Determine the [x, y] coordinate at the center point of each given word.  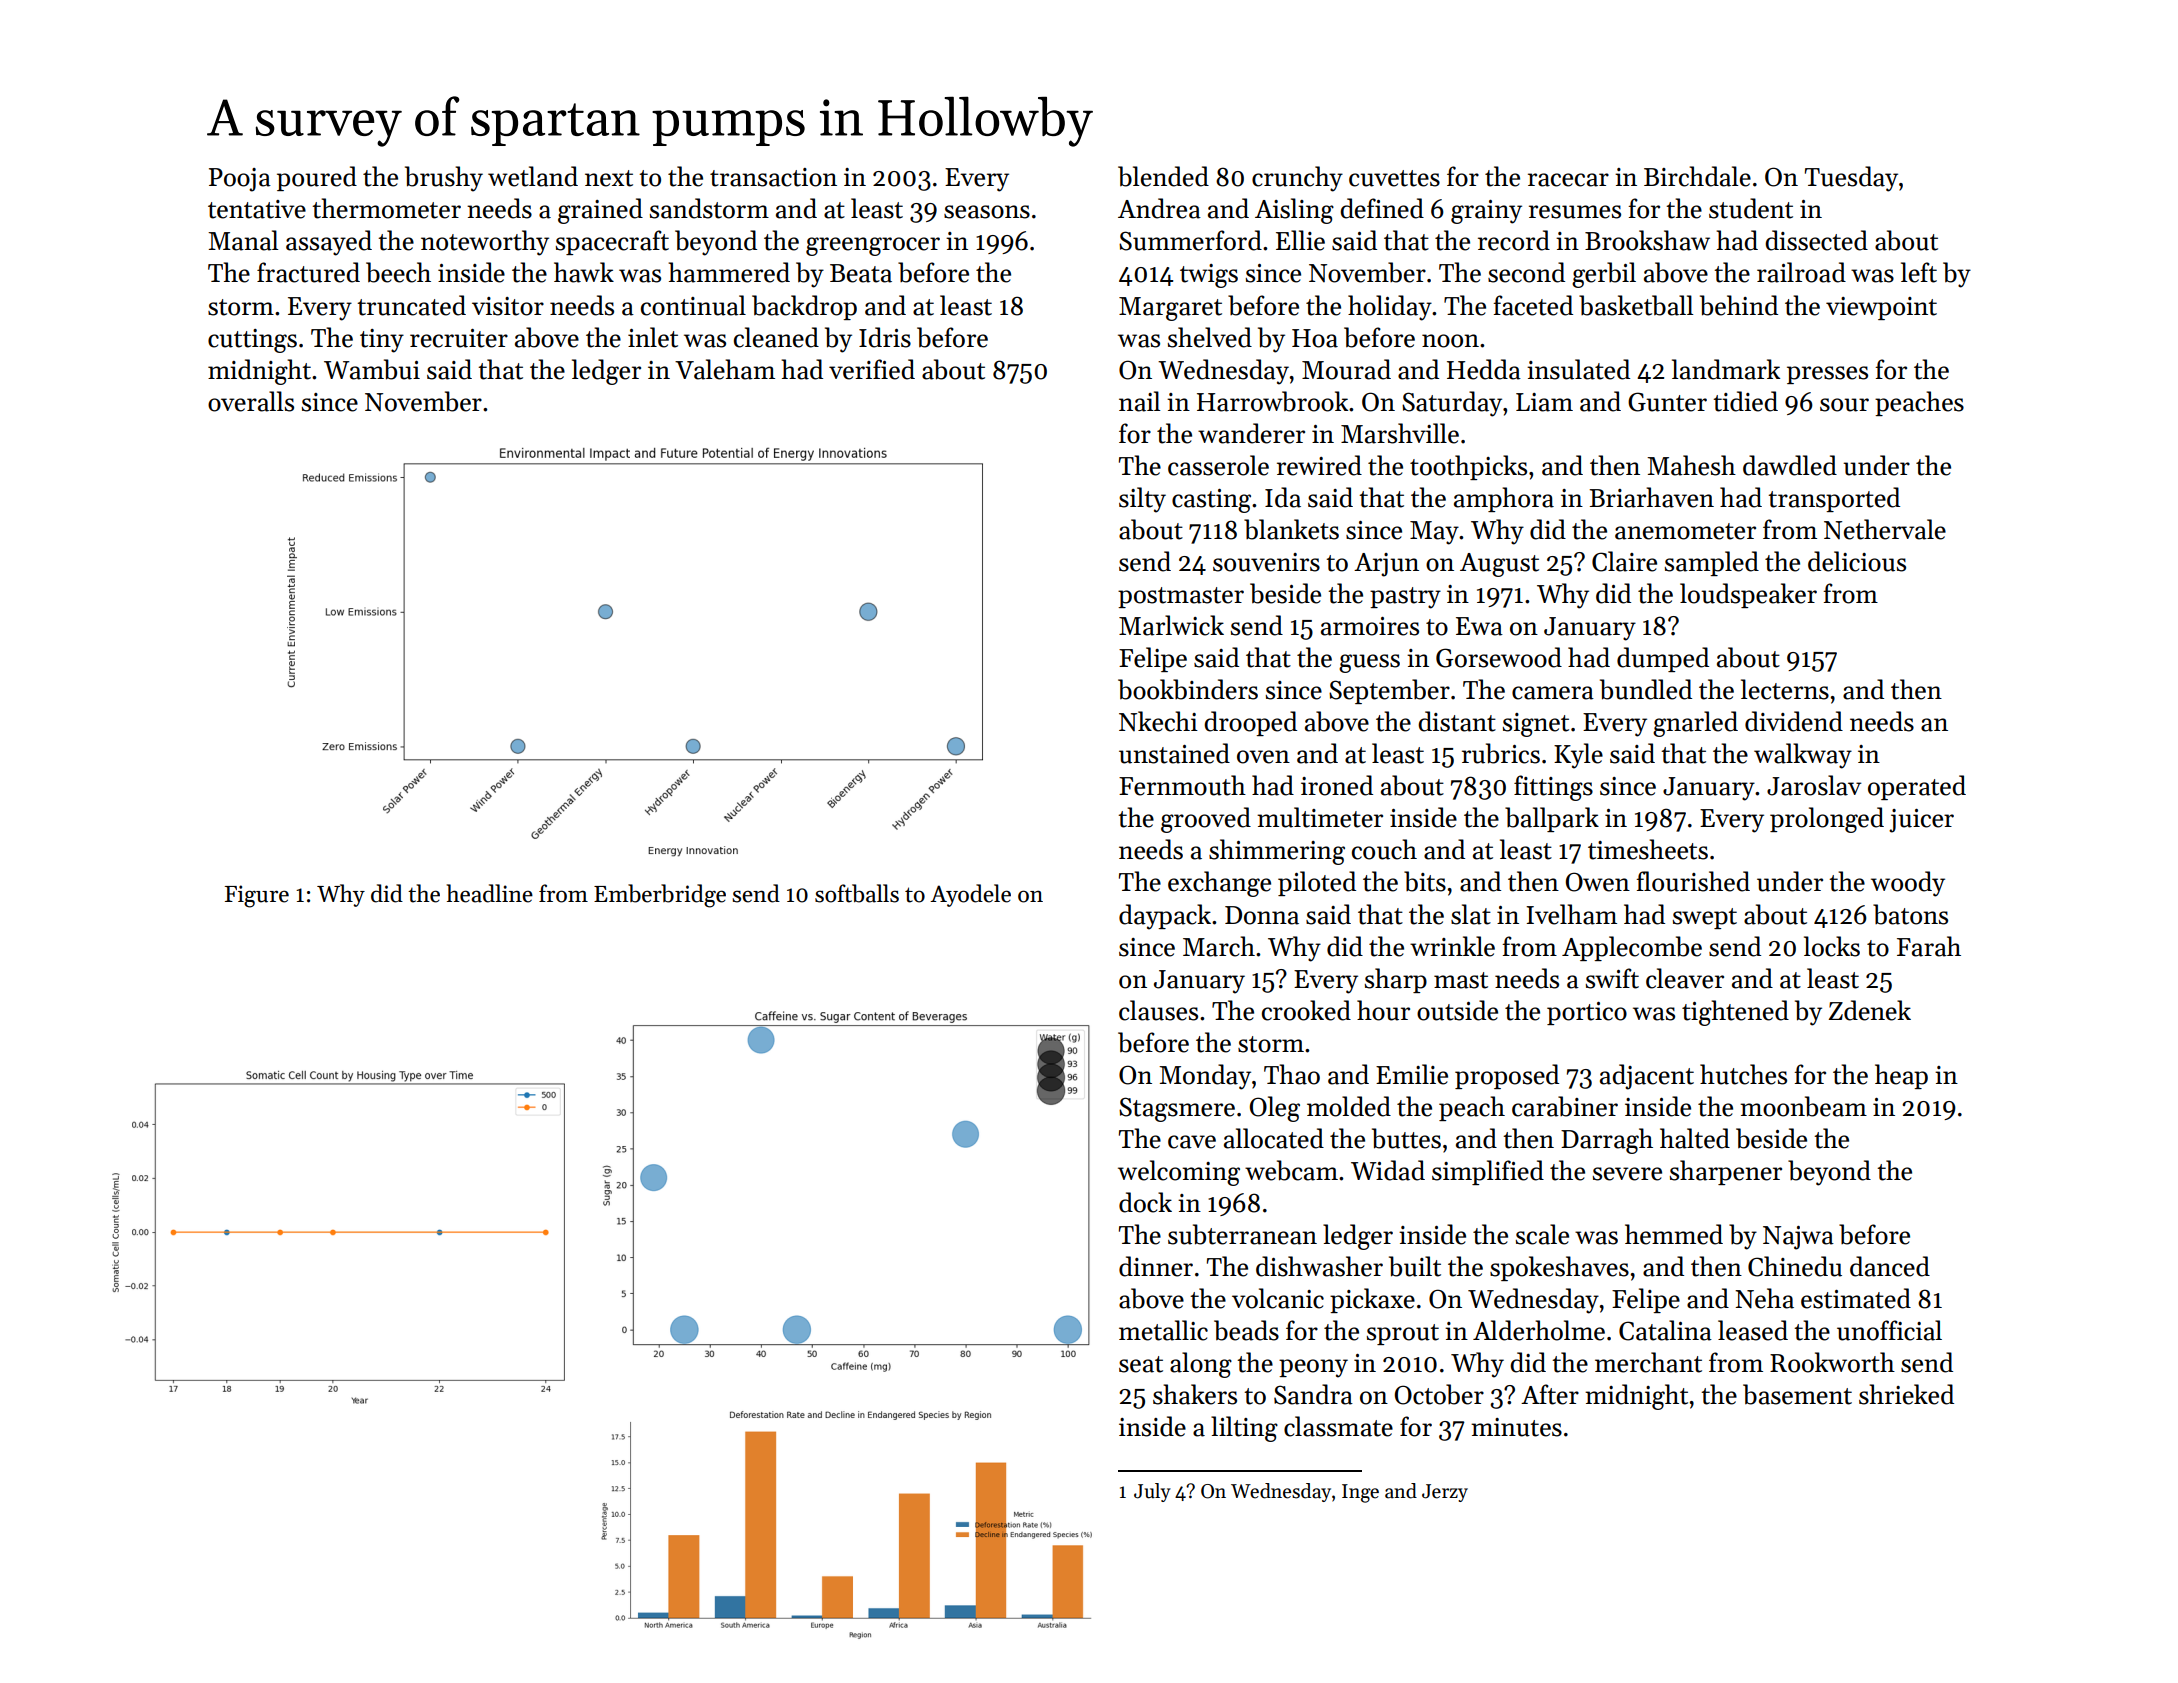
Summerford [1190, 240]
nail [1139, 401]
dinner [1156, 1266]
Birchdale [1697, 176]
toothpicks [1468, 467]
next [609, 178]
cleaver [1685, 978]
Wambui [372, 369]
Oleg [1275, 1109]
